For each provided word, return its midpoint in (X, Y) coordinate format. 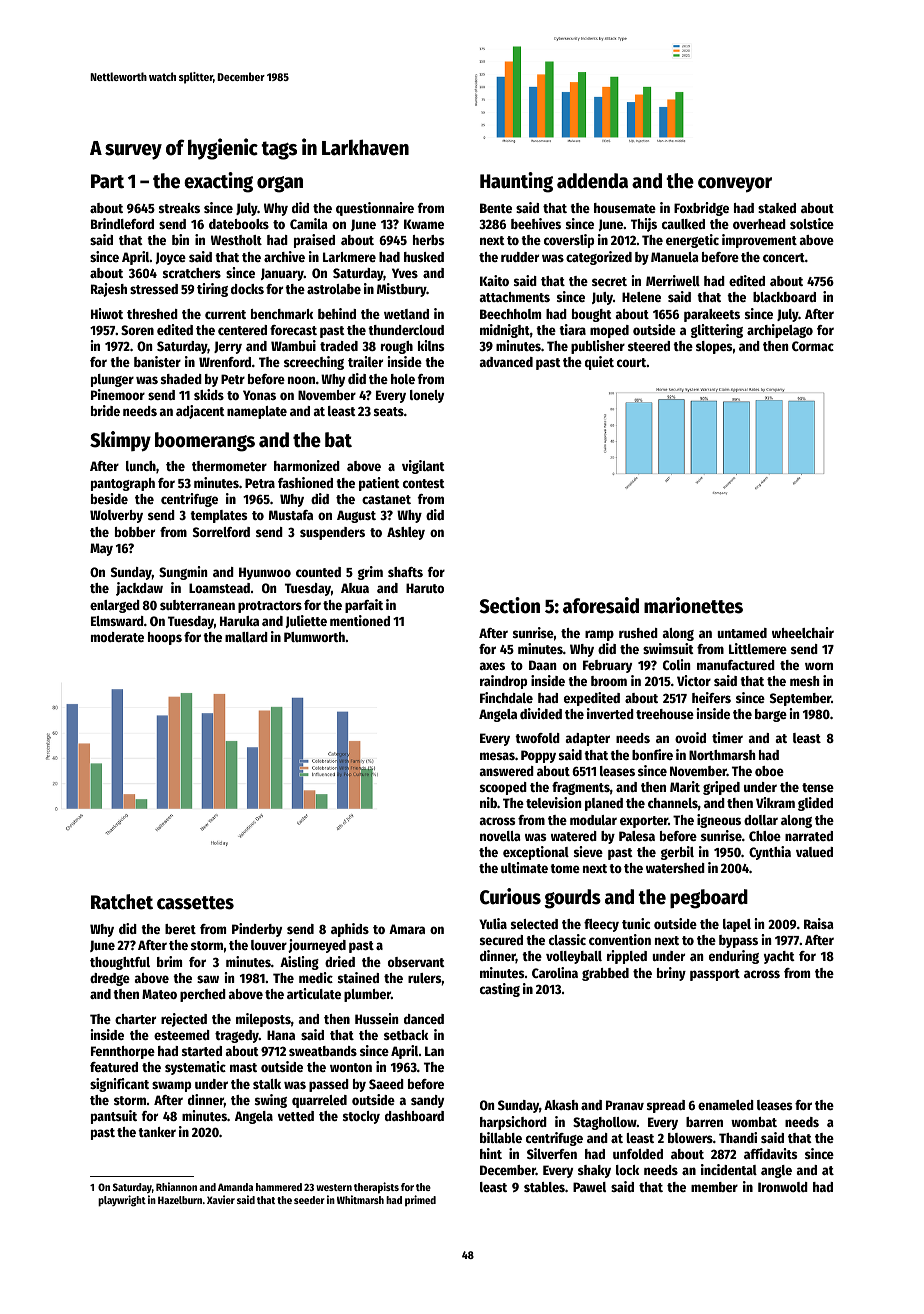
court (631, 362)
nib (488, 802)
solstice (812, 223)
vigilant (423, 467)
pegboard (709, 899)
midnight (505, 331)
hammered (279, 1187)
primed (420, 1200)
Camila (309, 223)
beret (180, 929)
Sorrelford (221, 532)
